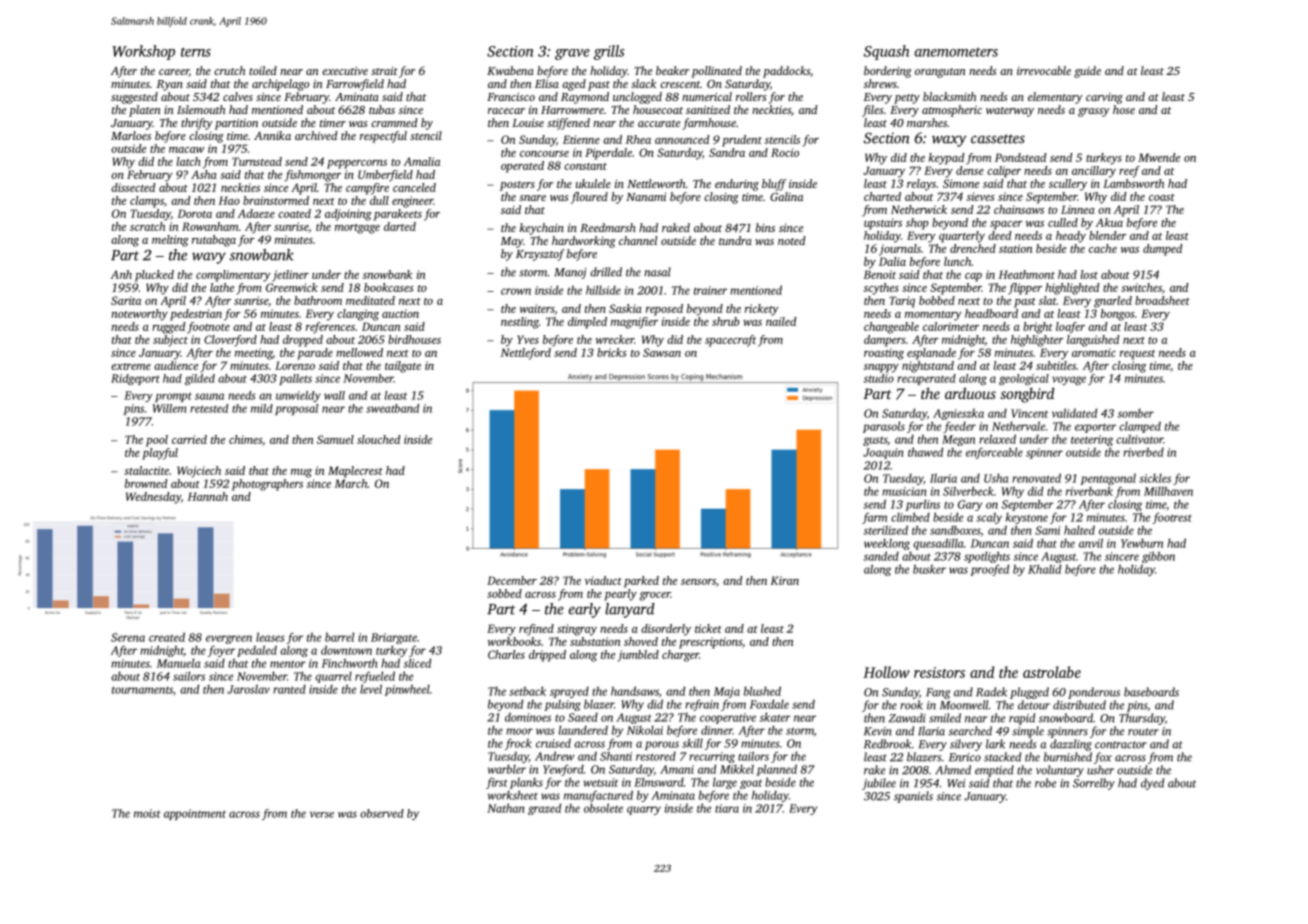 This screenshot has width=1308, height=924. I want to click on pedestrian, so click(196, 315).
